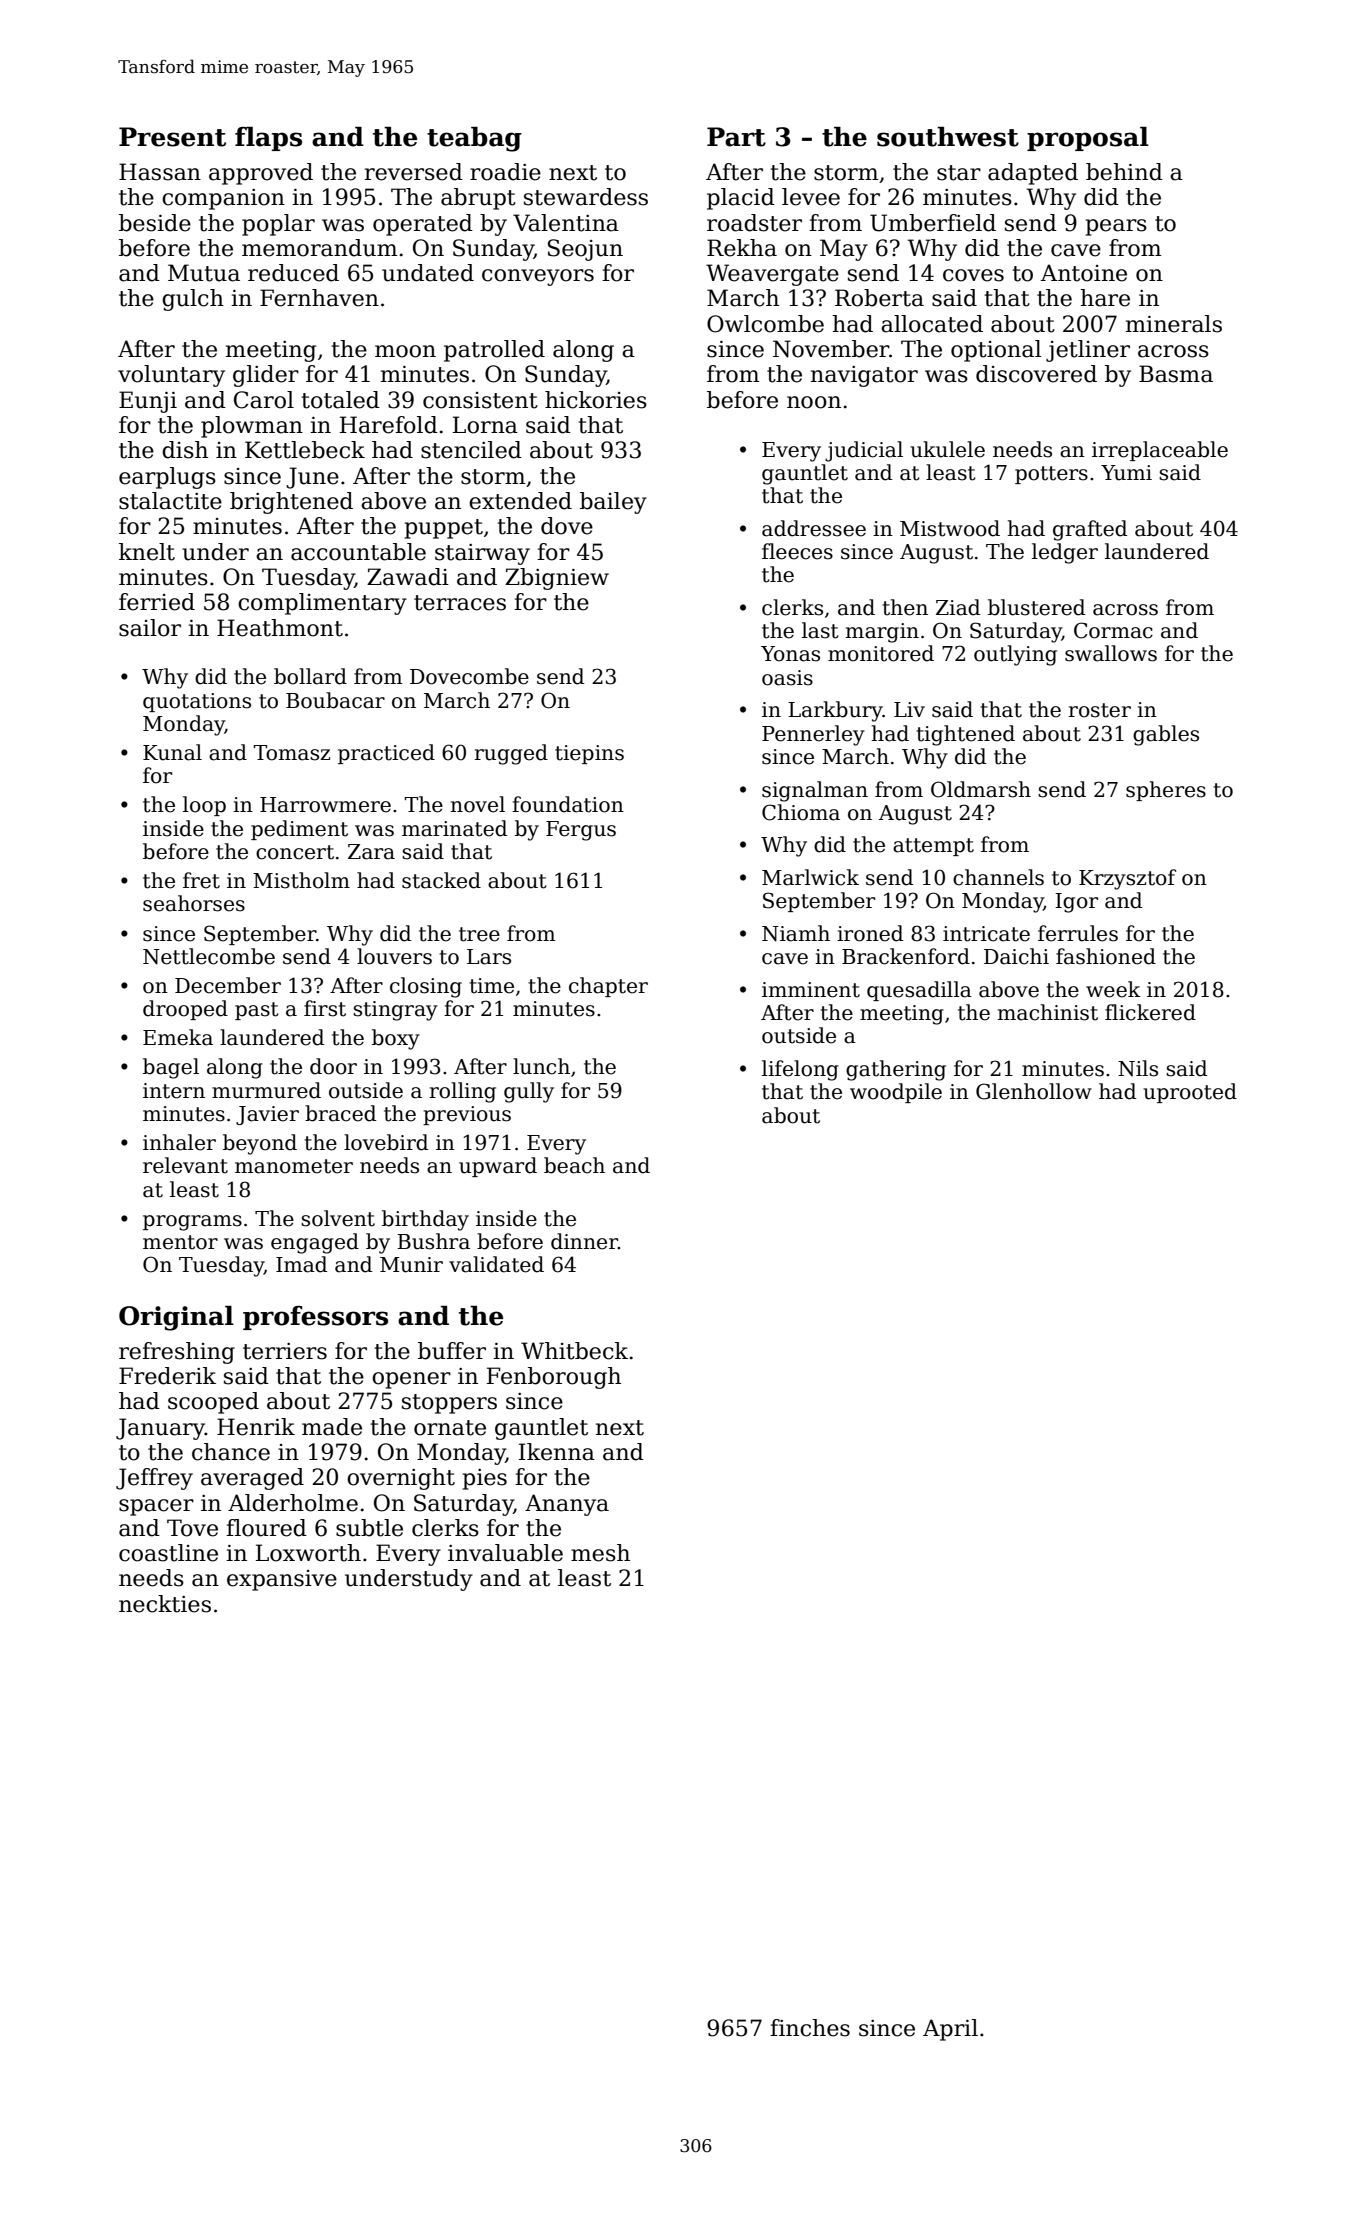 The image size is (1359, 2238). Describe the element at coordinates (411, 1380) in the screenshot. I see `opener` at that location.
